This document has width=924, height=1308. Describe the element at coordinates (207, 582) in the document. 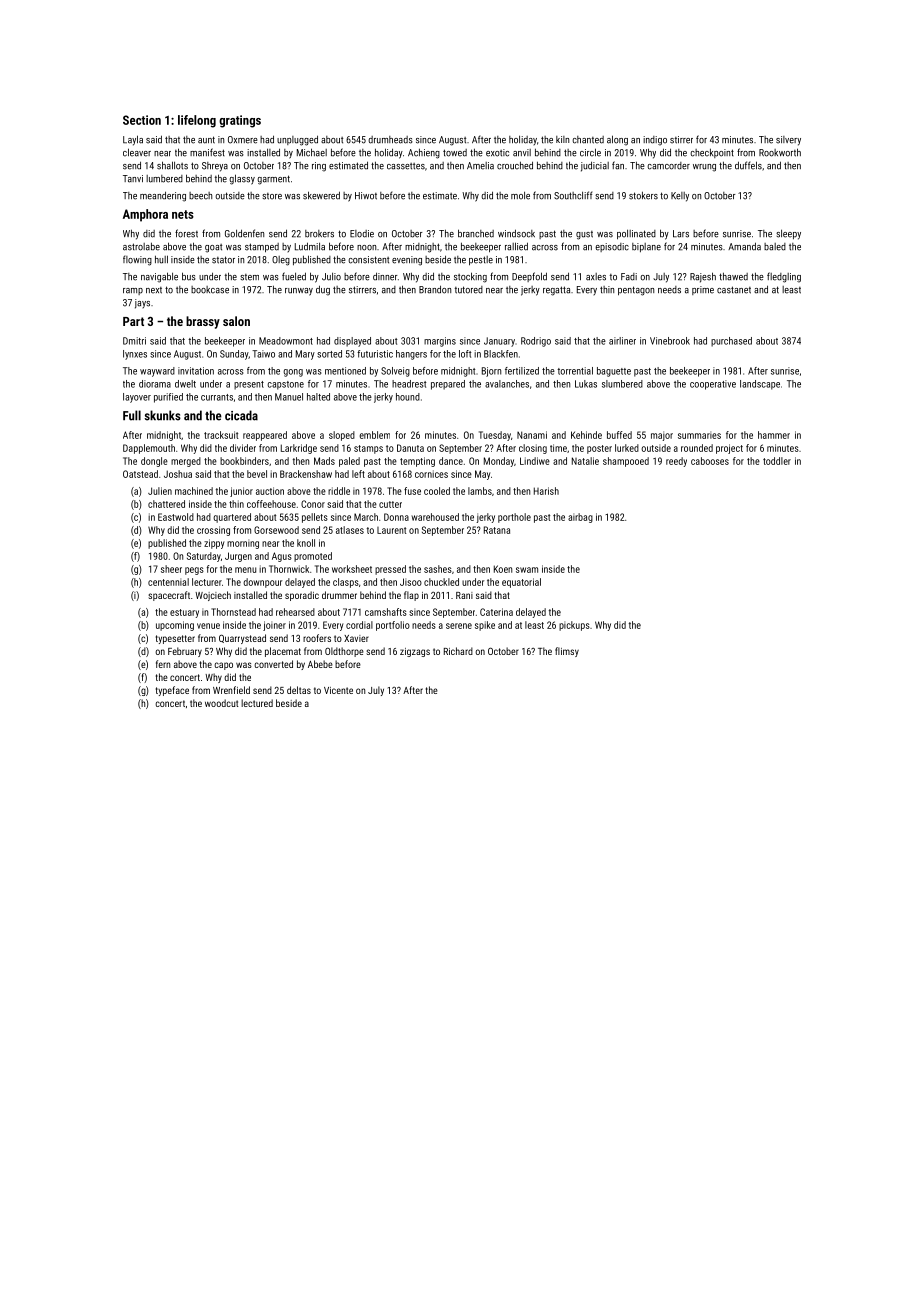

I see `lecturer` at that location.
